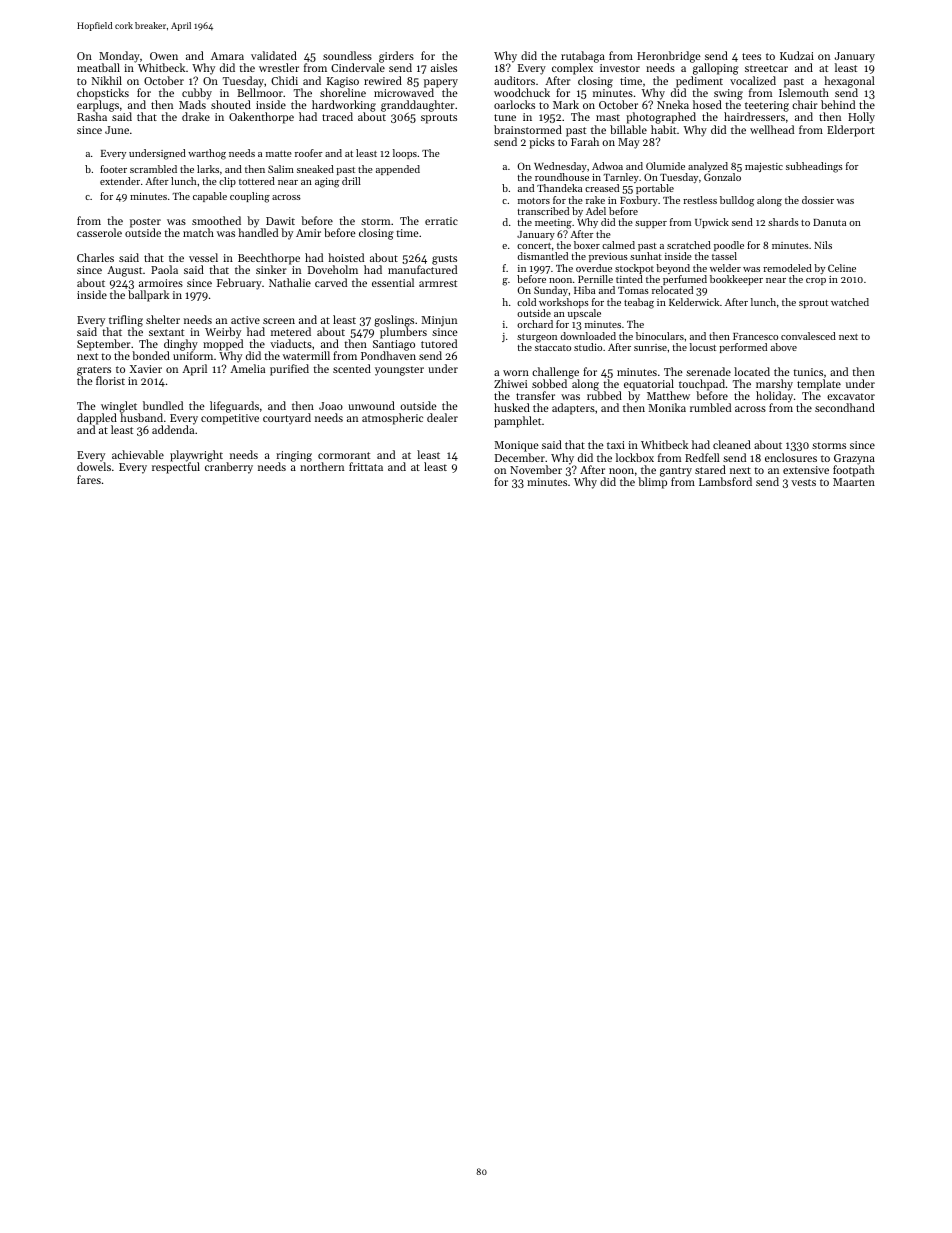 The width and height of the page is (952, 1233). Describe the element at coordinates (403, 333) in the page. I see `plumbers` at that location.
